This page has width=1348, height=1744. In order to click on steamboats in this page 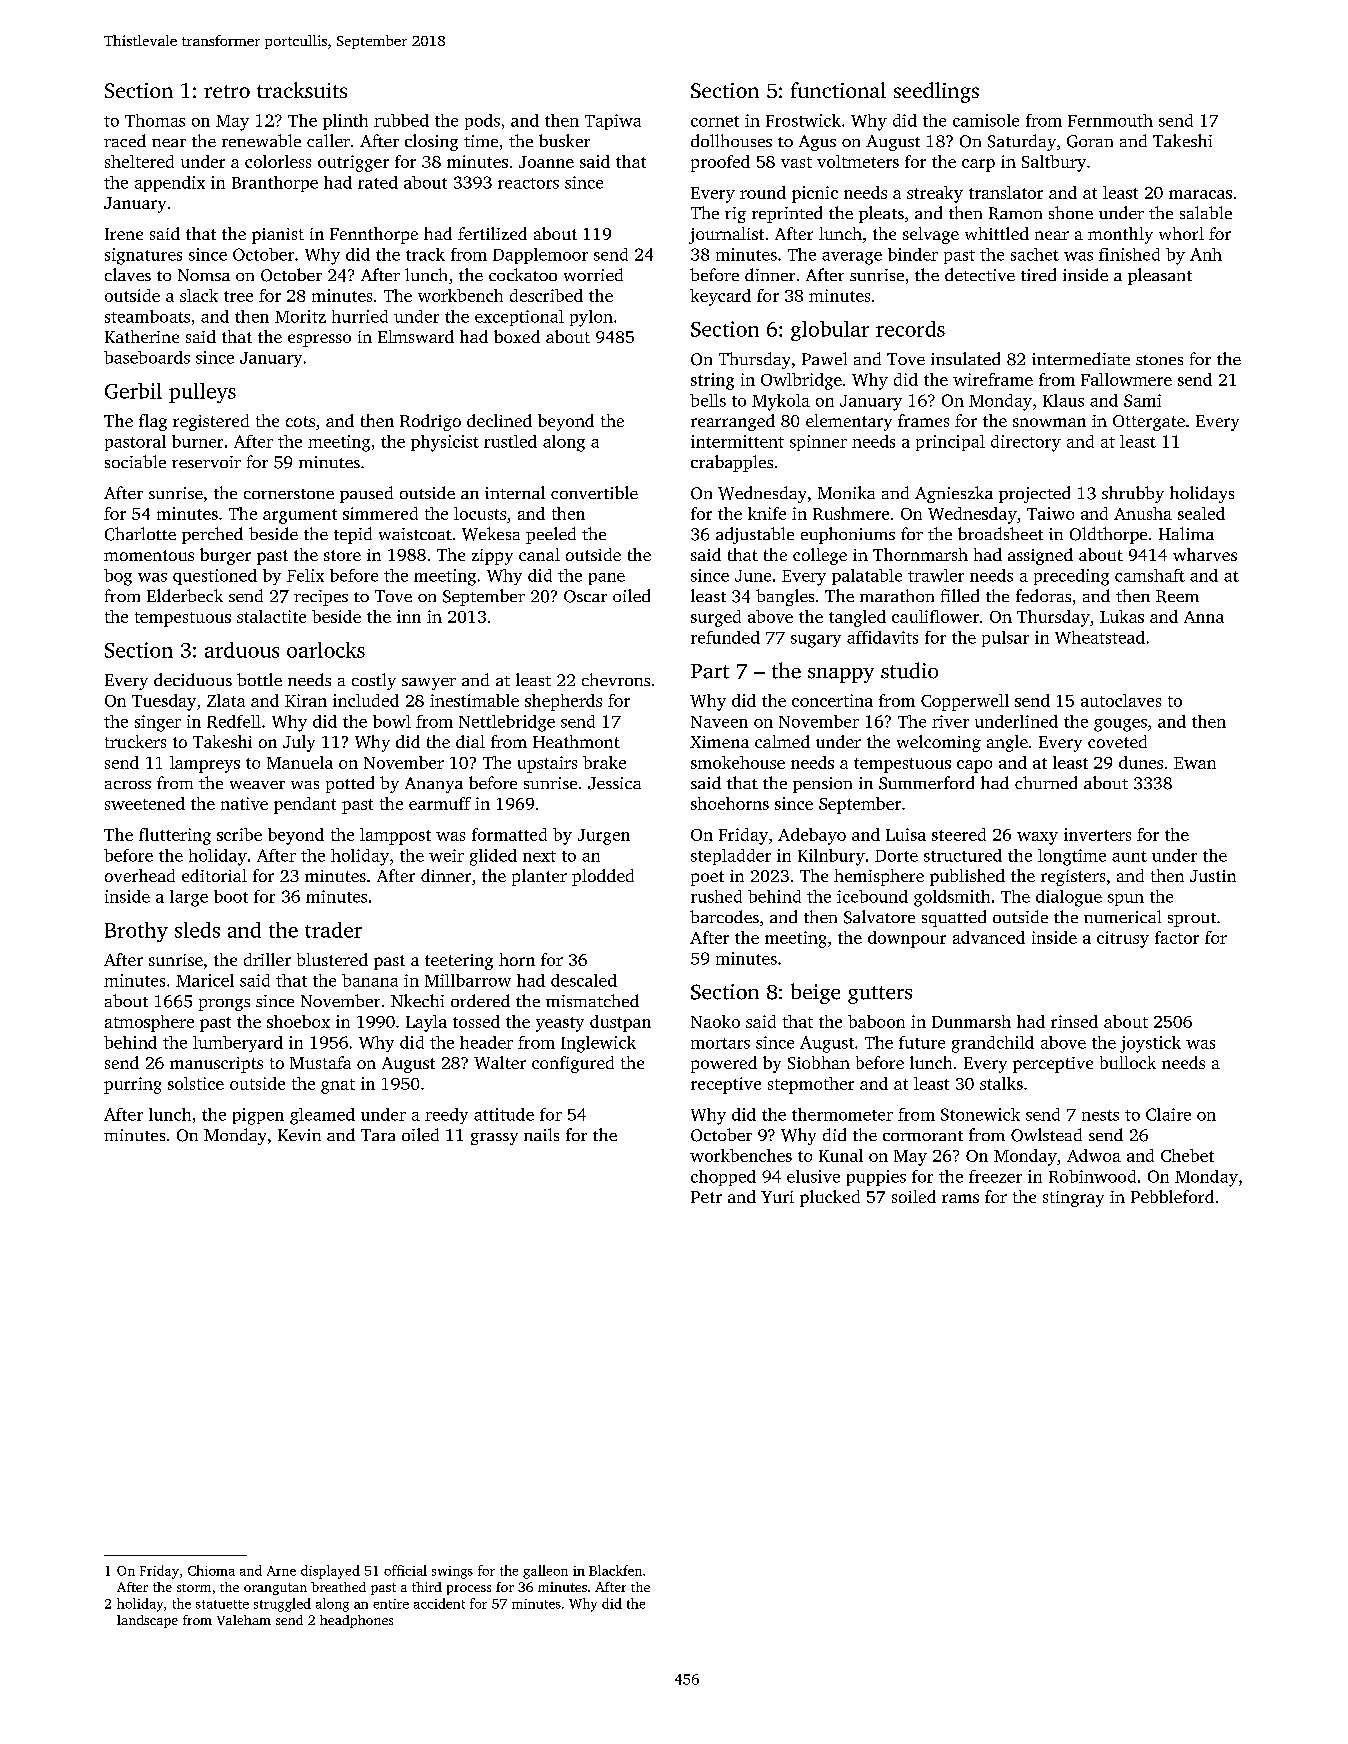, I will do `click(147, 316)`.
